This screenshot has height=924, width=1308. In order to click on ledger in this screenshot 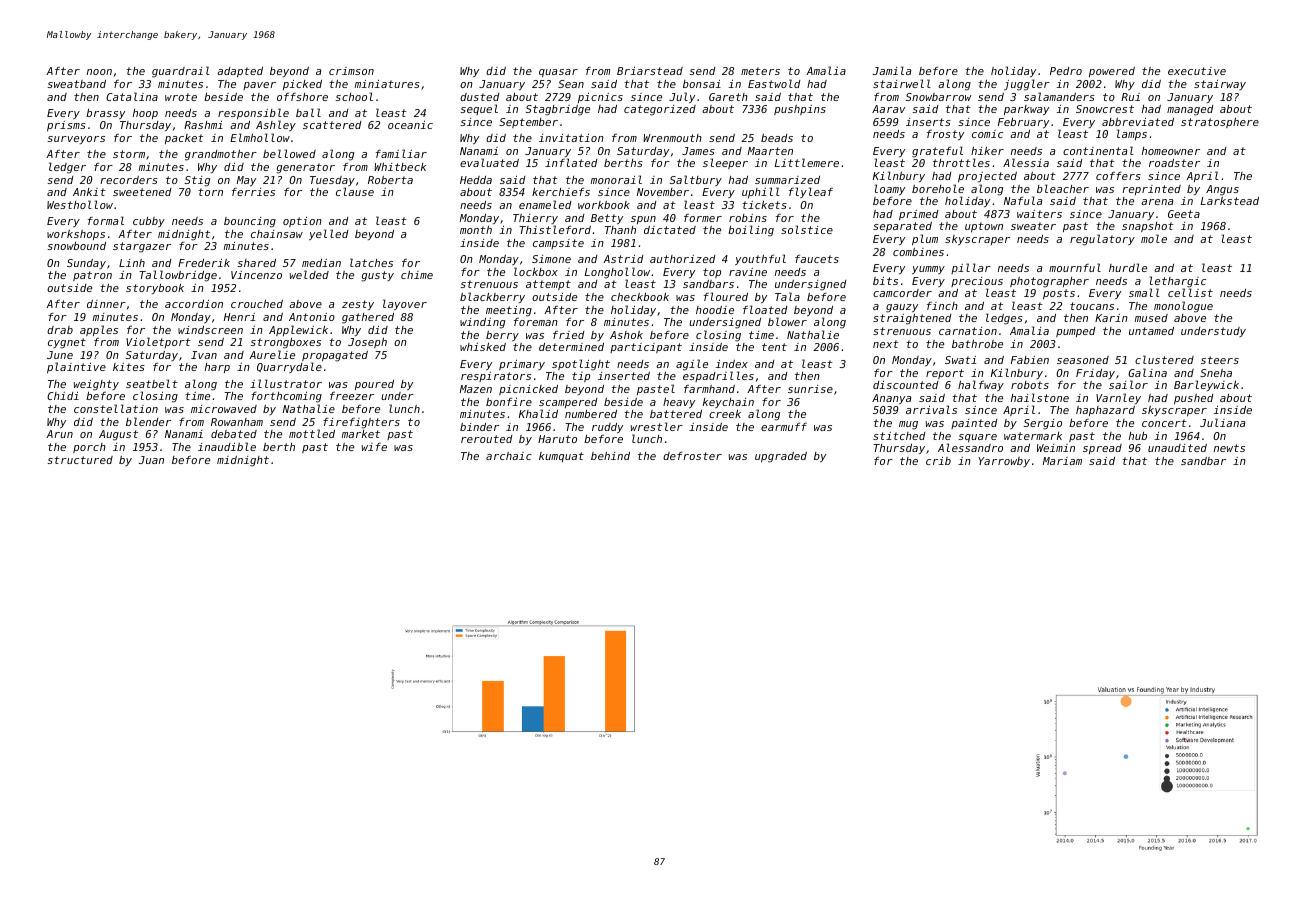, I will do `click(67, 168)`.
